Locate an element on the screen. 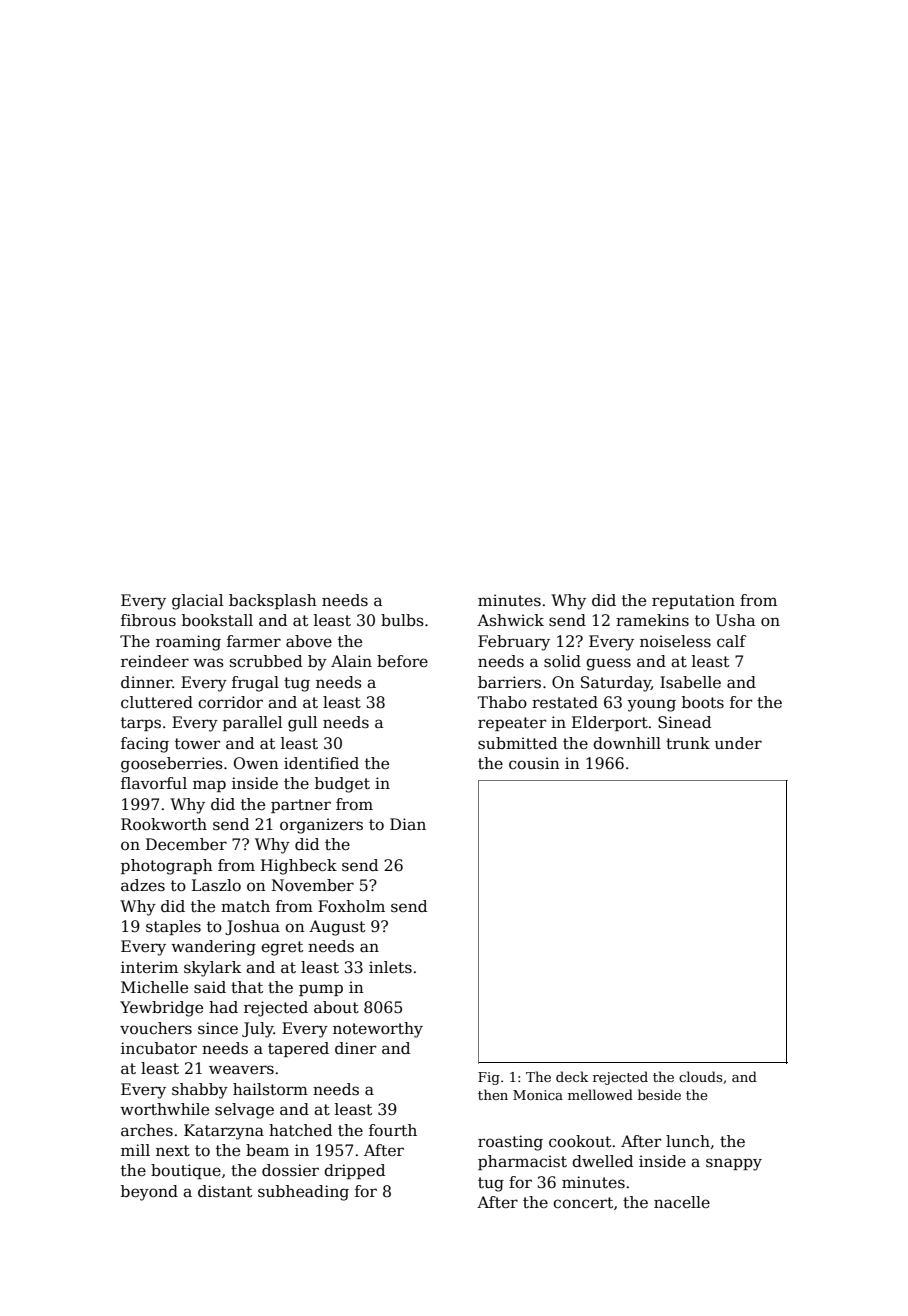 This screenshot has height=1316, width=908. beyond is located at coordinates (149, 1193).
